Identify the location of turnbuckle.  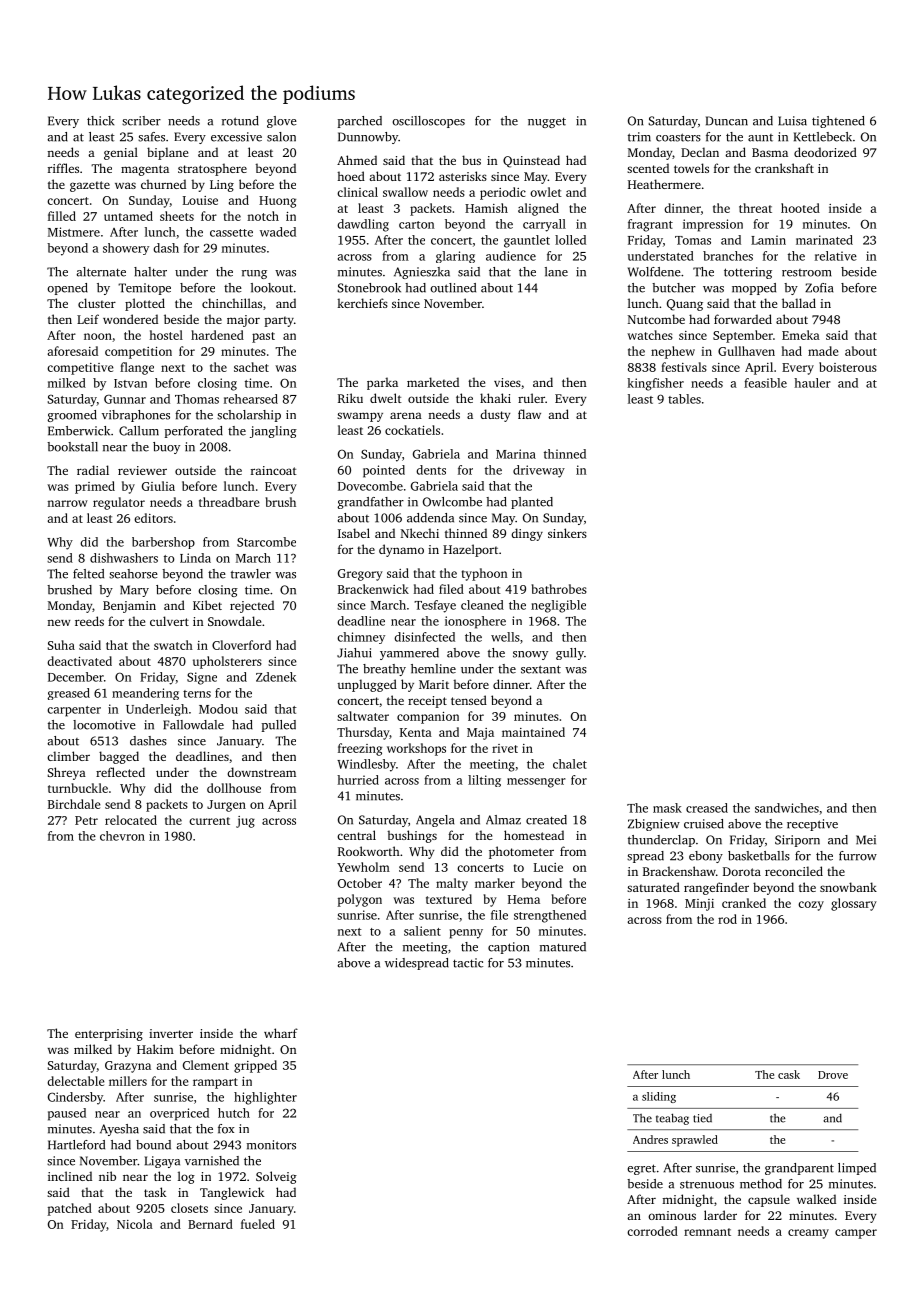
(78, 788).
